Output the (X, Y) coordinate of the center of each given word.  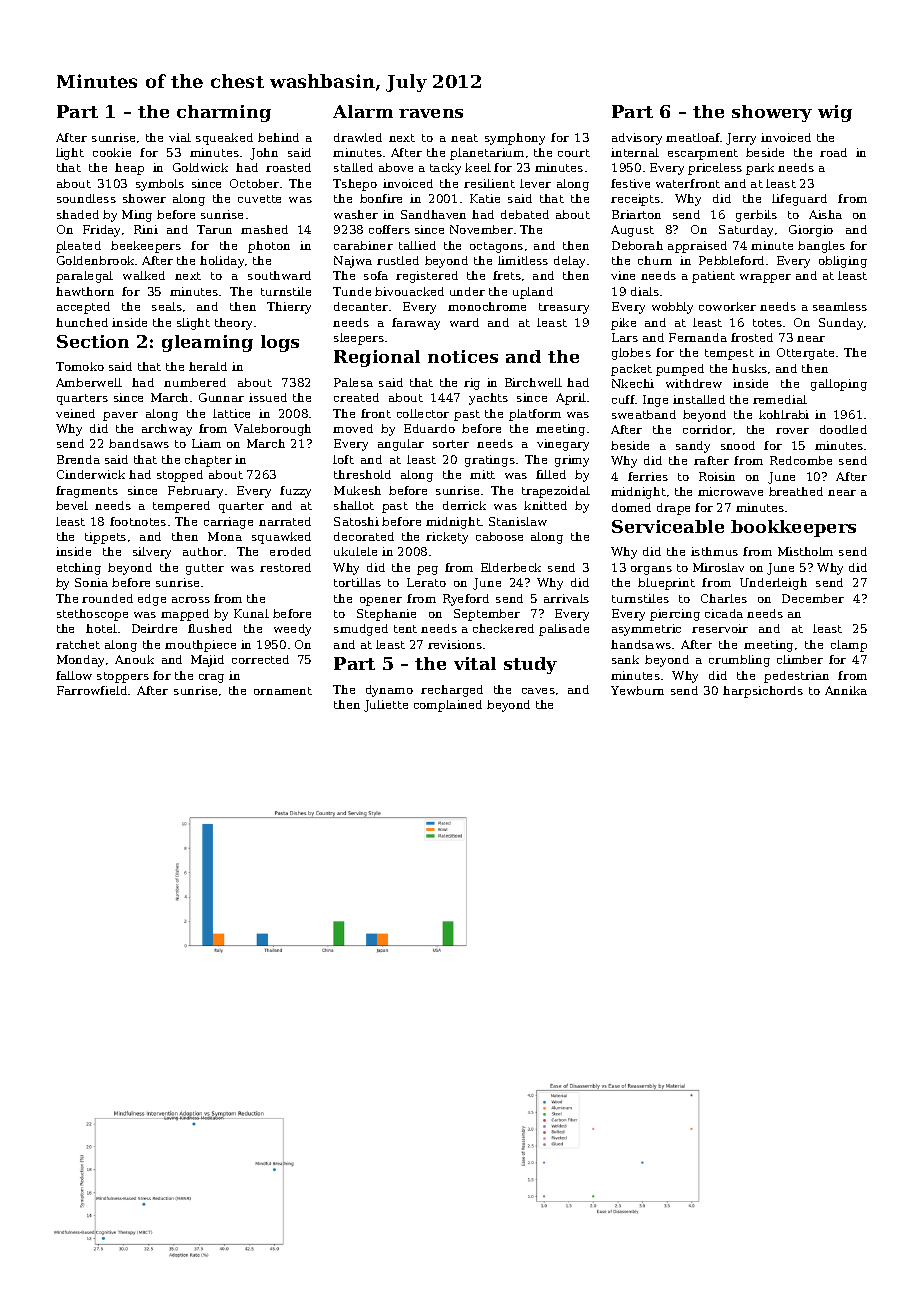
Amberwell (89, 382)
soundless (86, 198)
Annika (846, 690)
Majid (207, 661)
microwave (730, 491)
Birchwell (533, 382)
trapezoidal (556, 492)
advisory (637, 139)
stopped (180, 476)
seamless (840, 306)
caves (538, 691)
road (833, 152)
